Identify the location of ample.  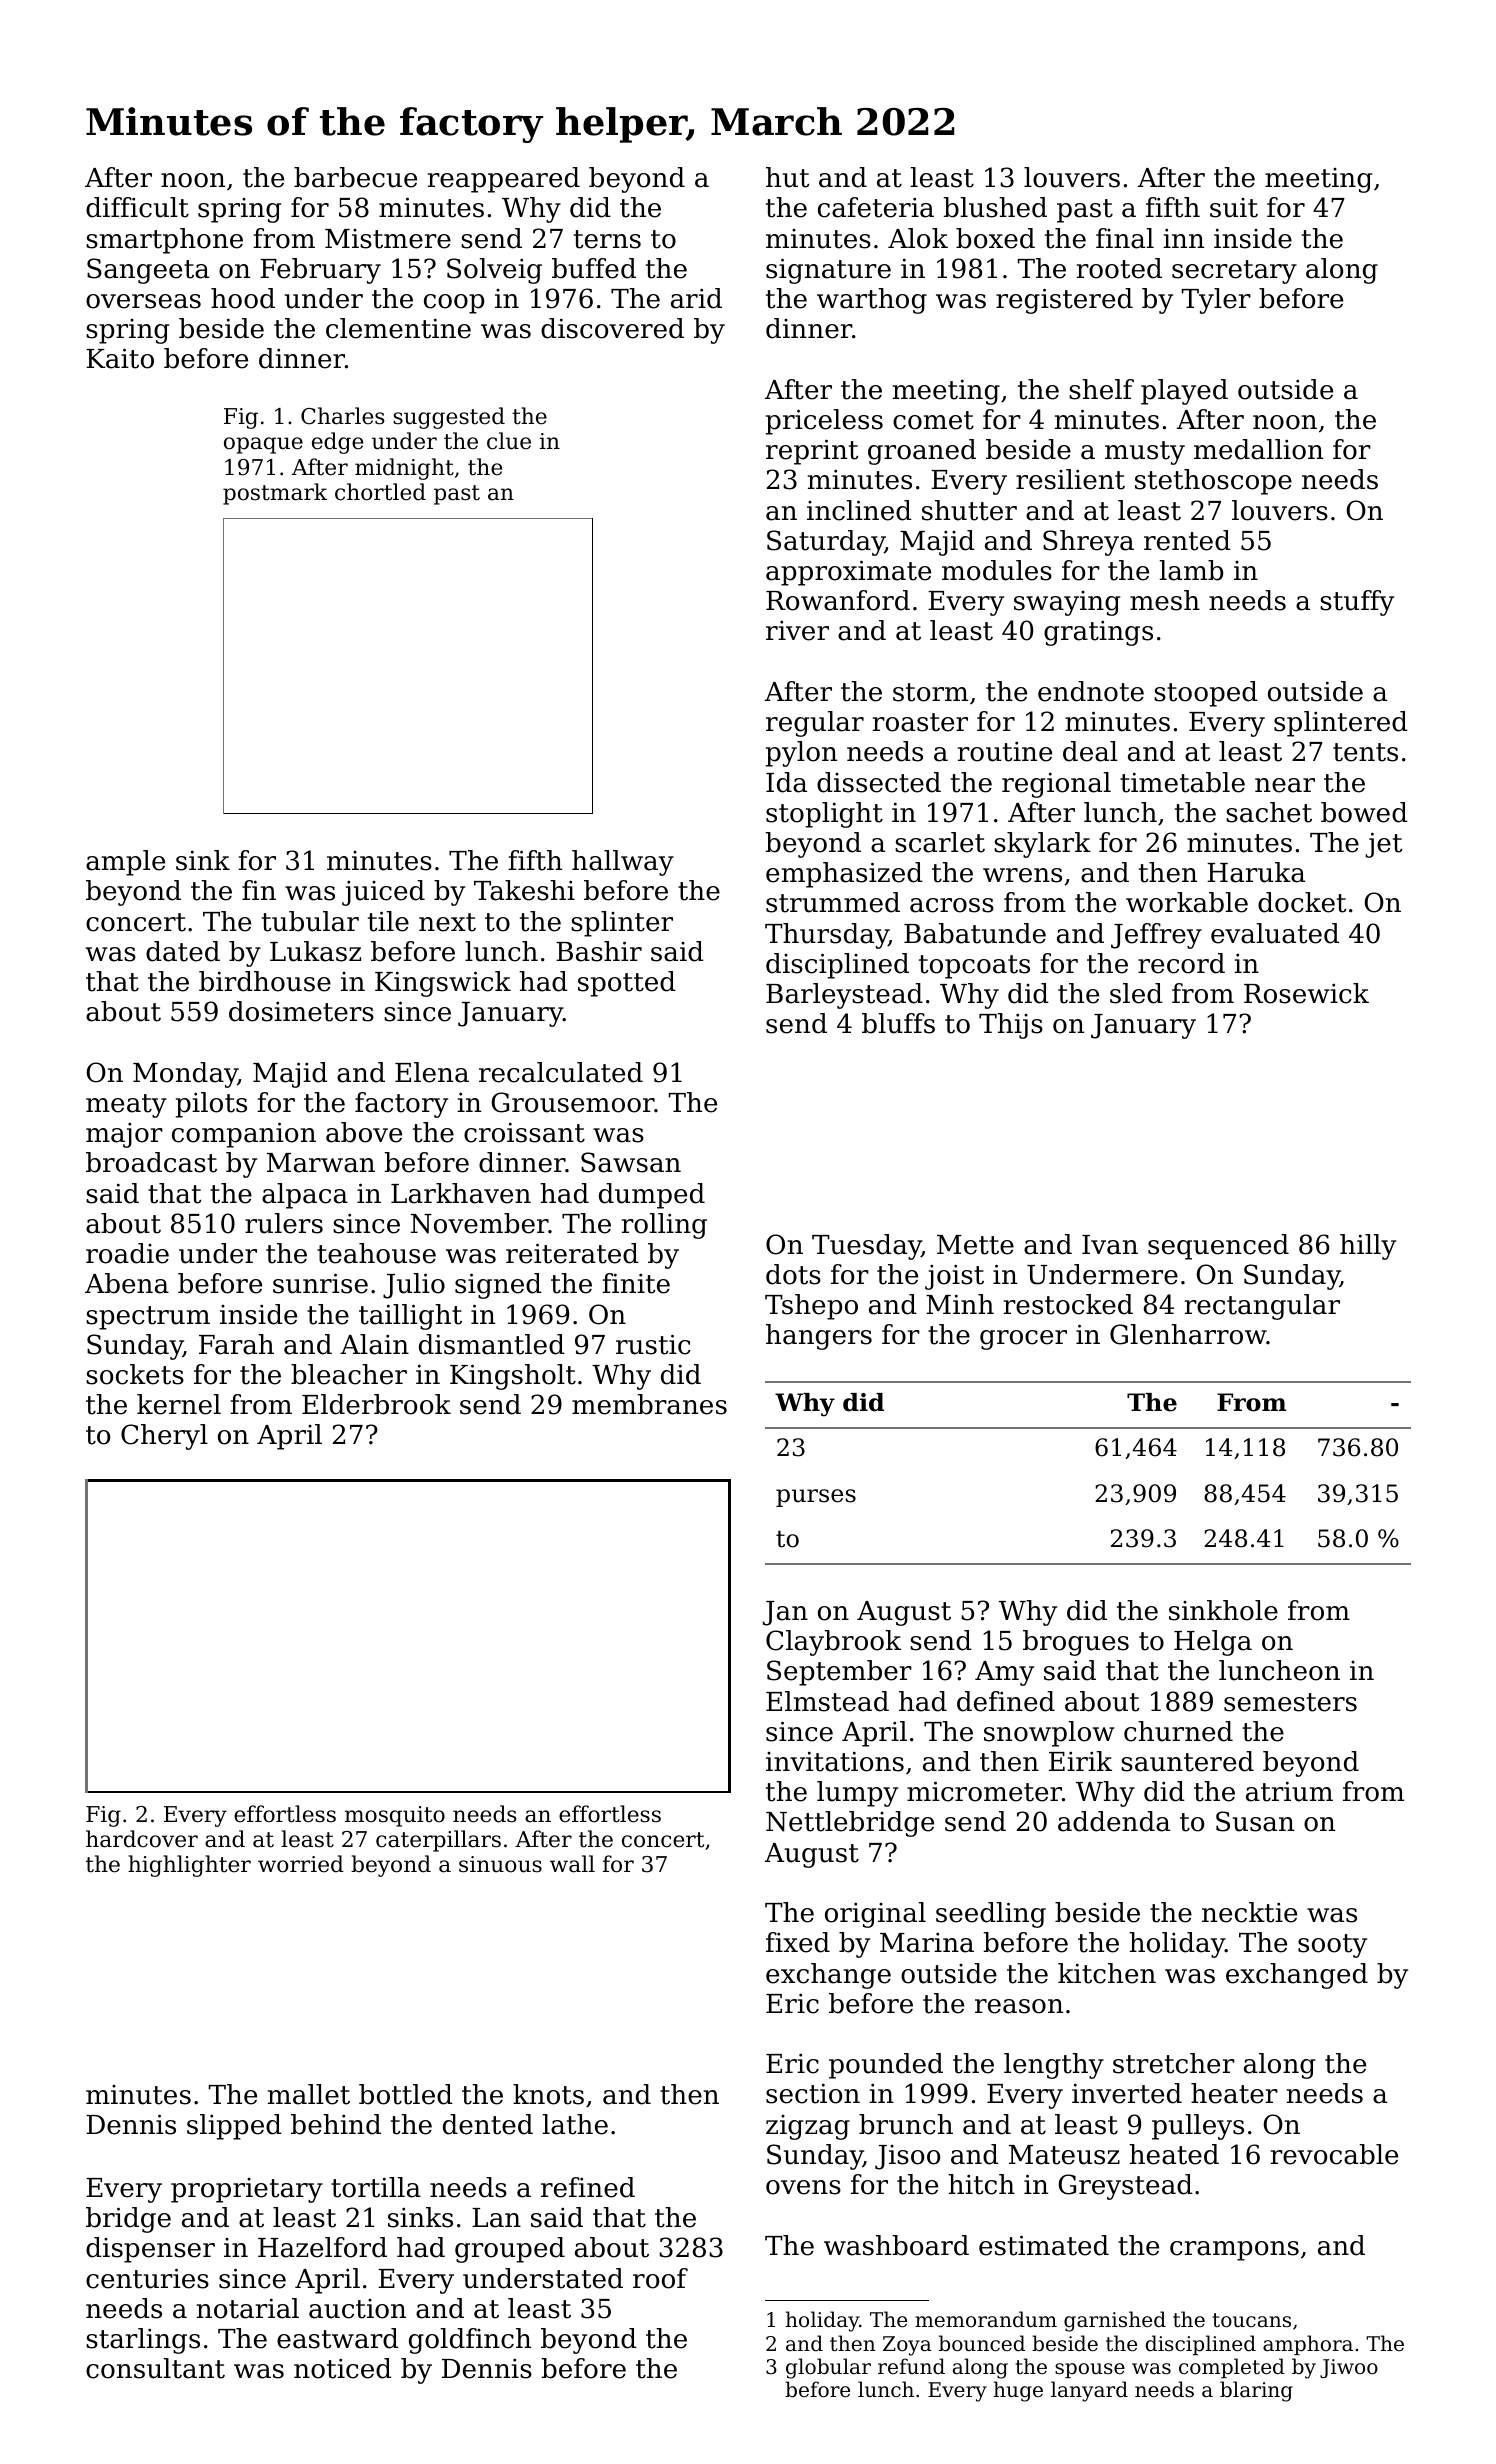
(125, 863).
